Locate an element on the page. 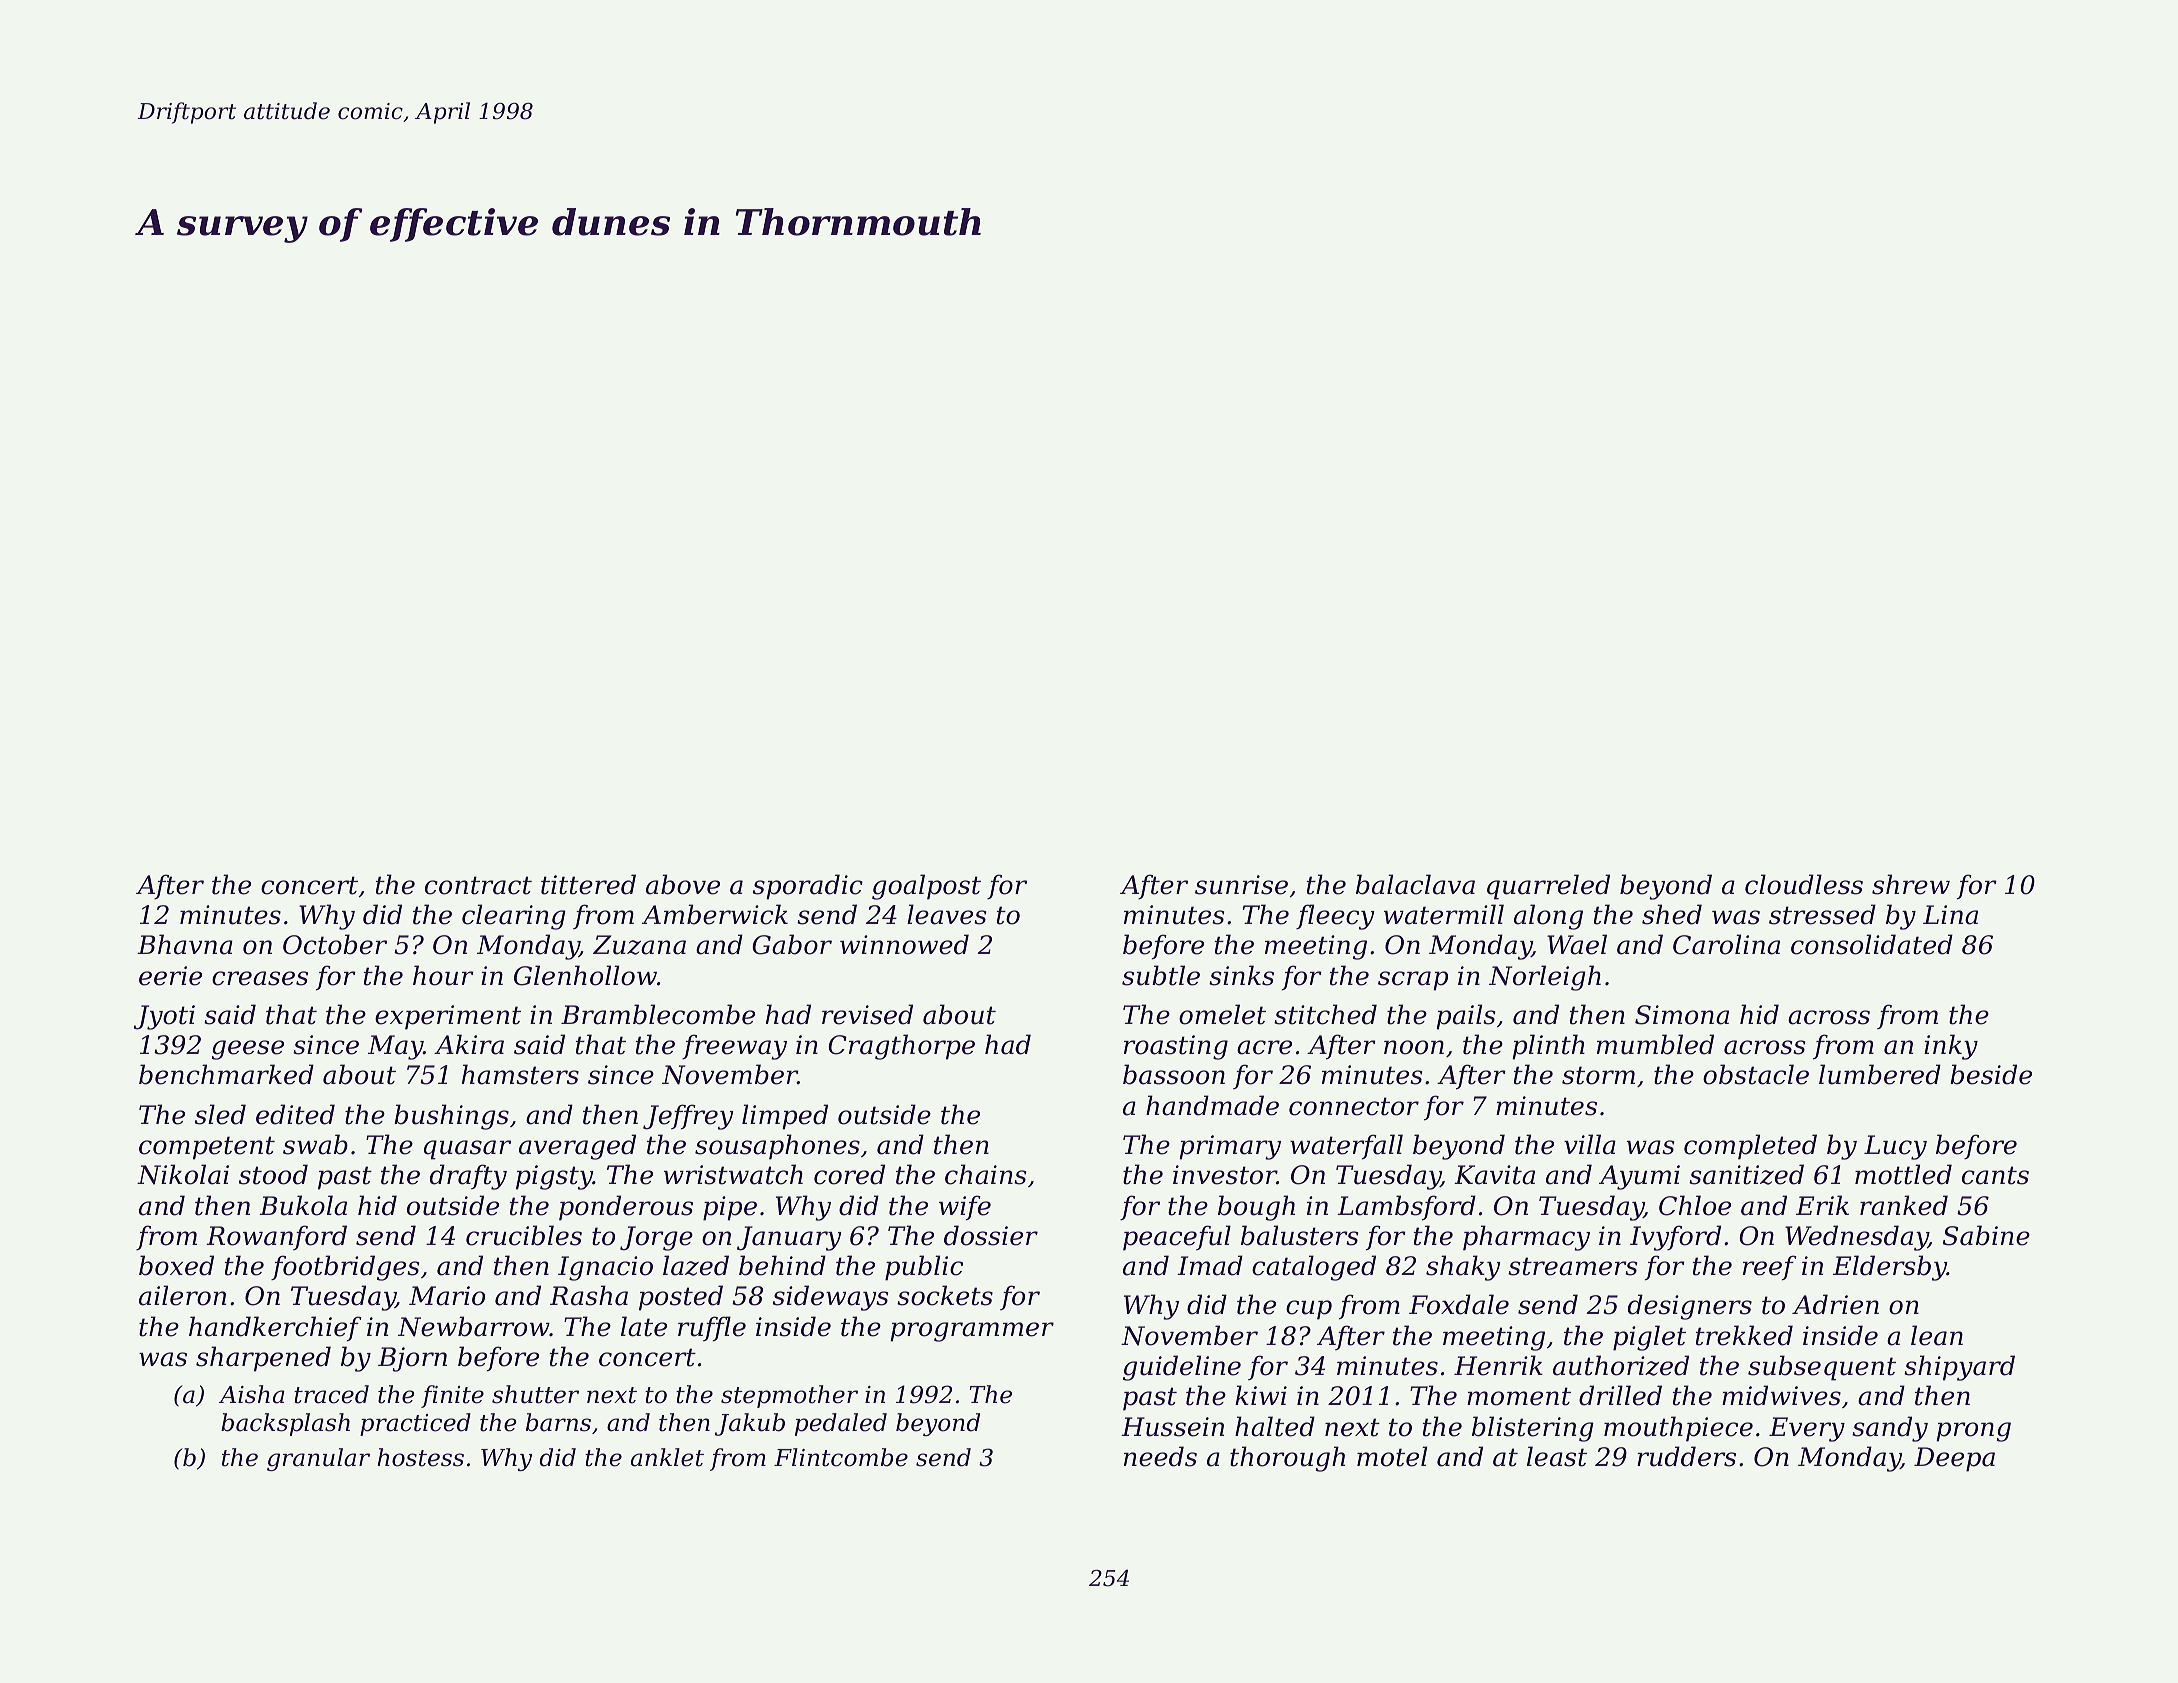 Image resolution: width=2178 pixels, height=1683 pixels. motel is located at coordinates (1392, 1456).
